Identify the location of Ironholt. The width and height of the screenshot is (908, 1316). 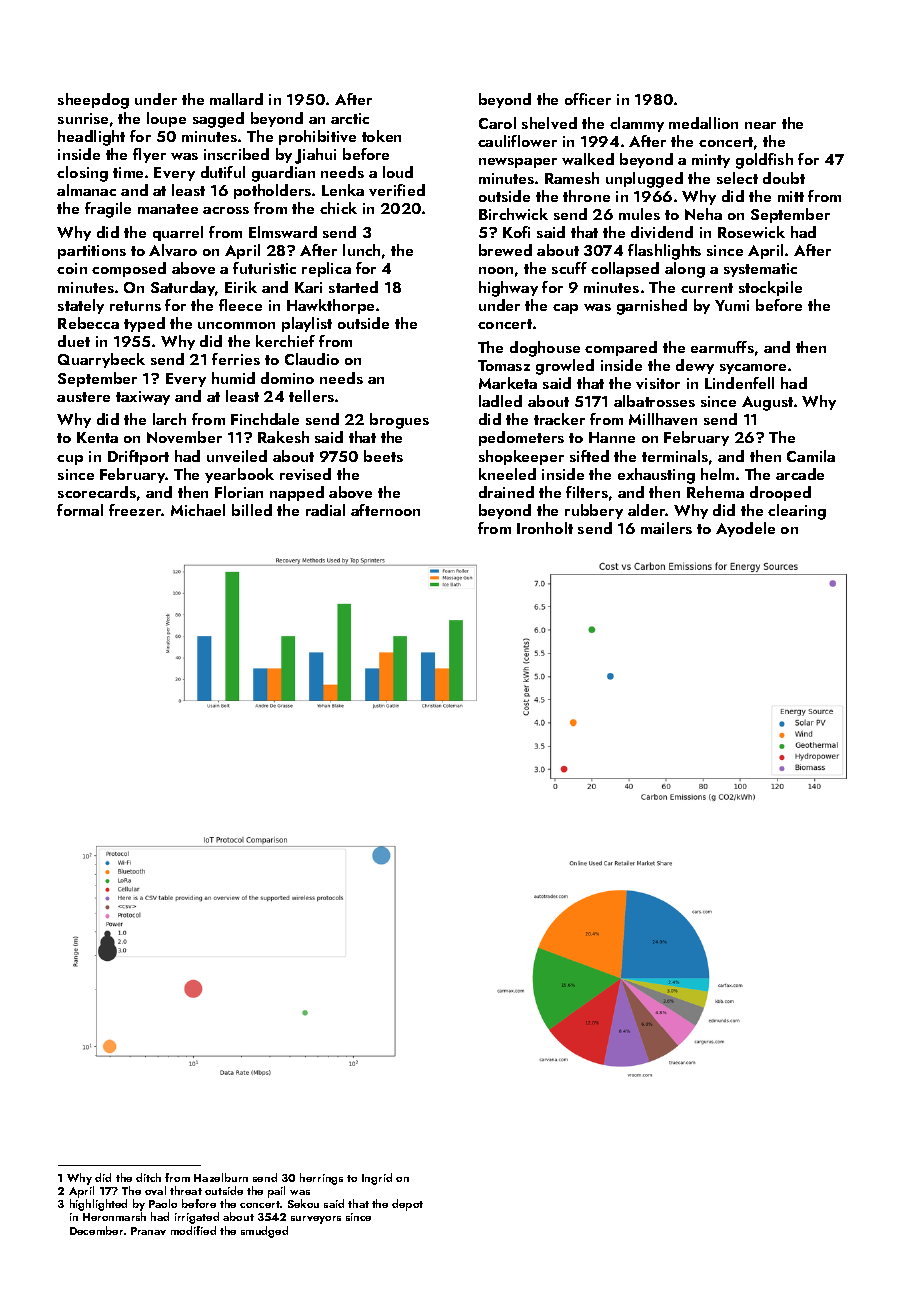
(545, 528).
